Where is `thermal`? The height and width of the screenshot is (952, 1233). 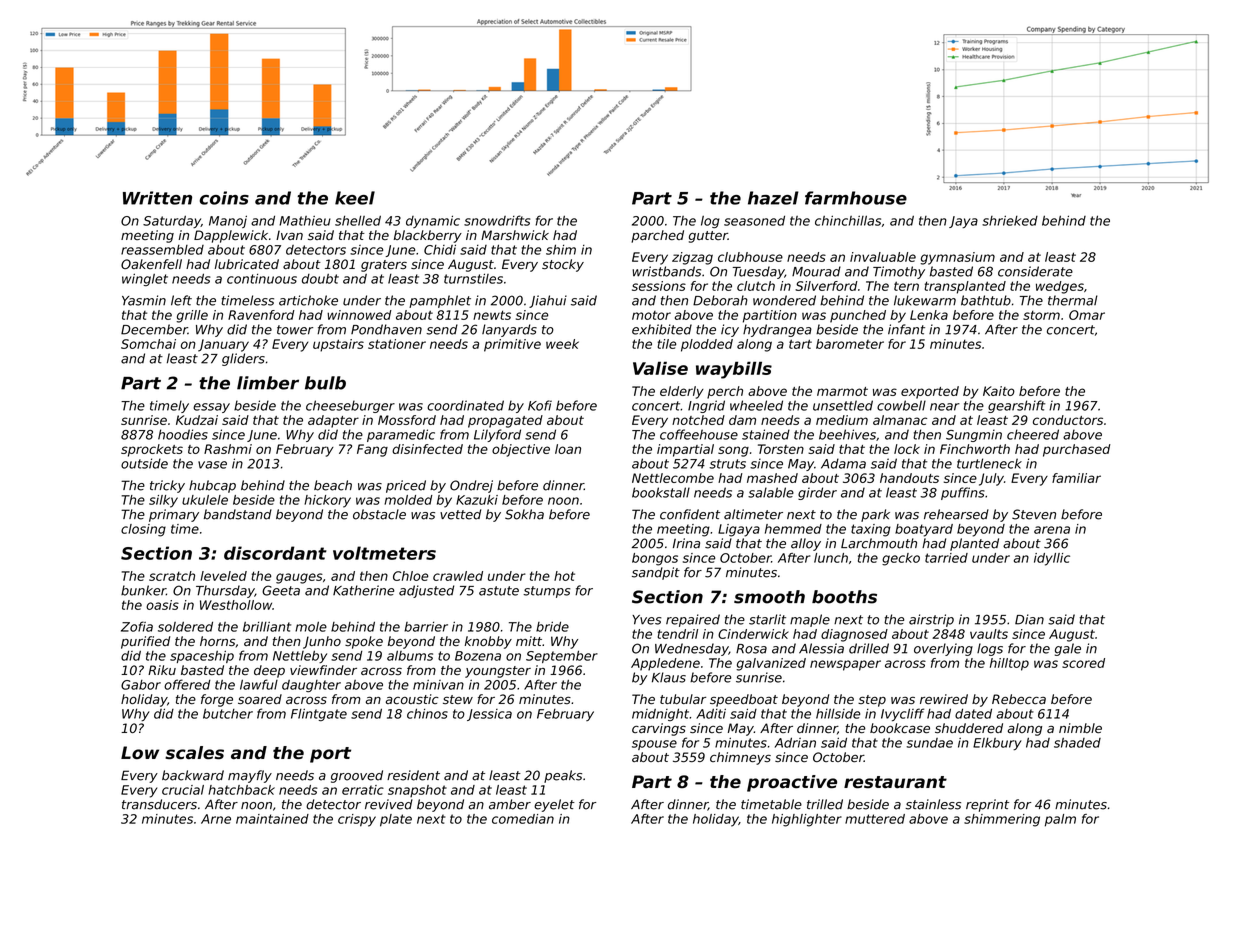 thermal is located at coordinates (1073, 300).
